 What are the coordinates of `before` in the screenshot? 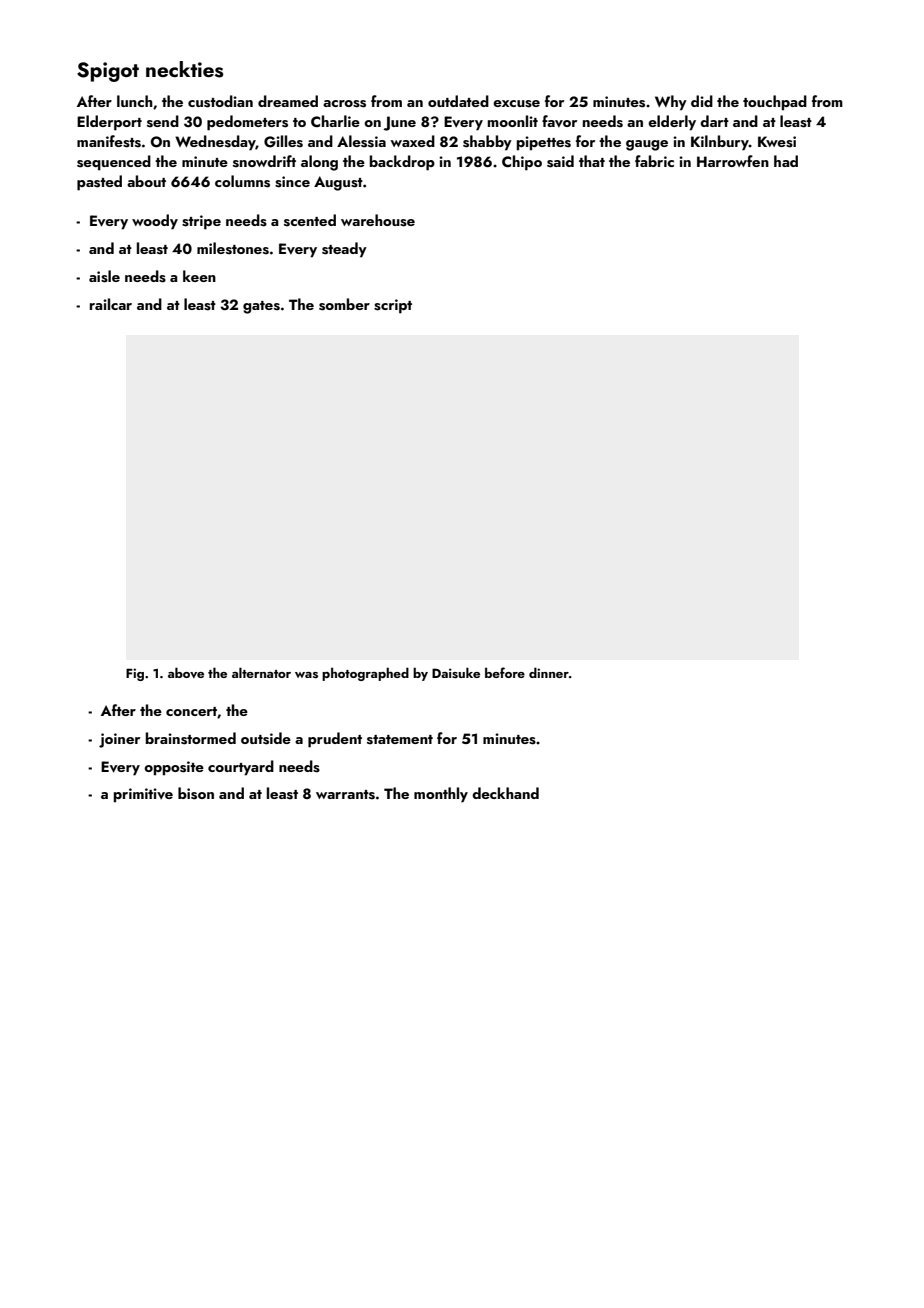 It's located at (505, 672).
